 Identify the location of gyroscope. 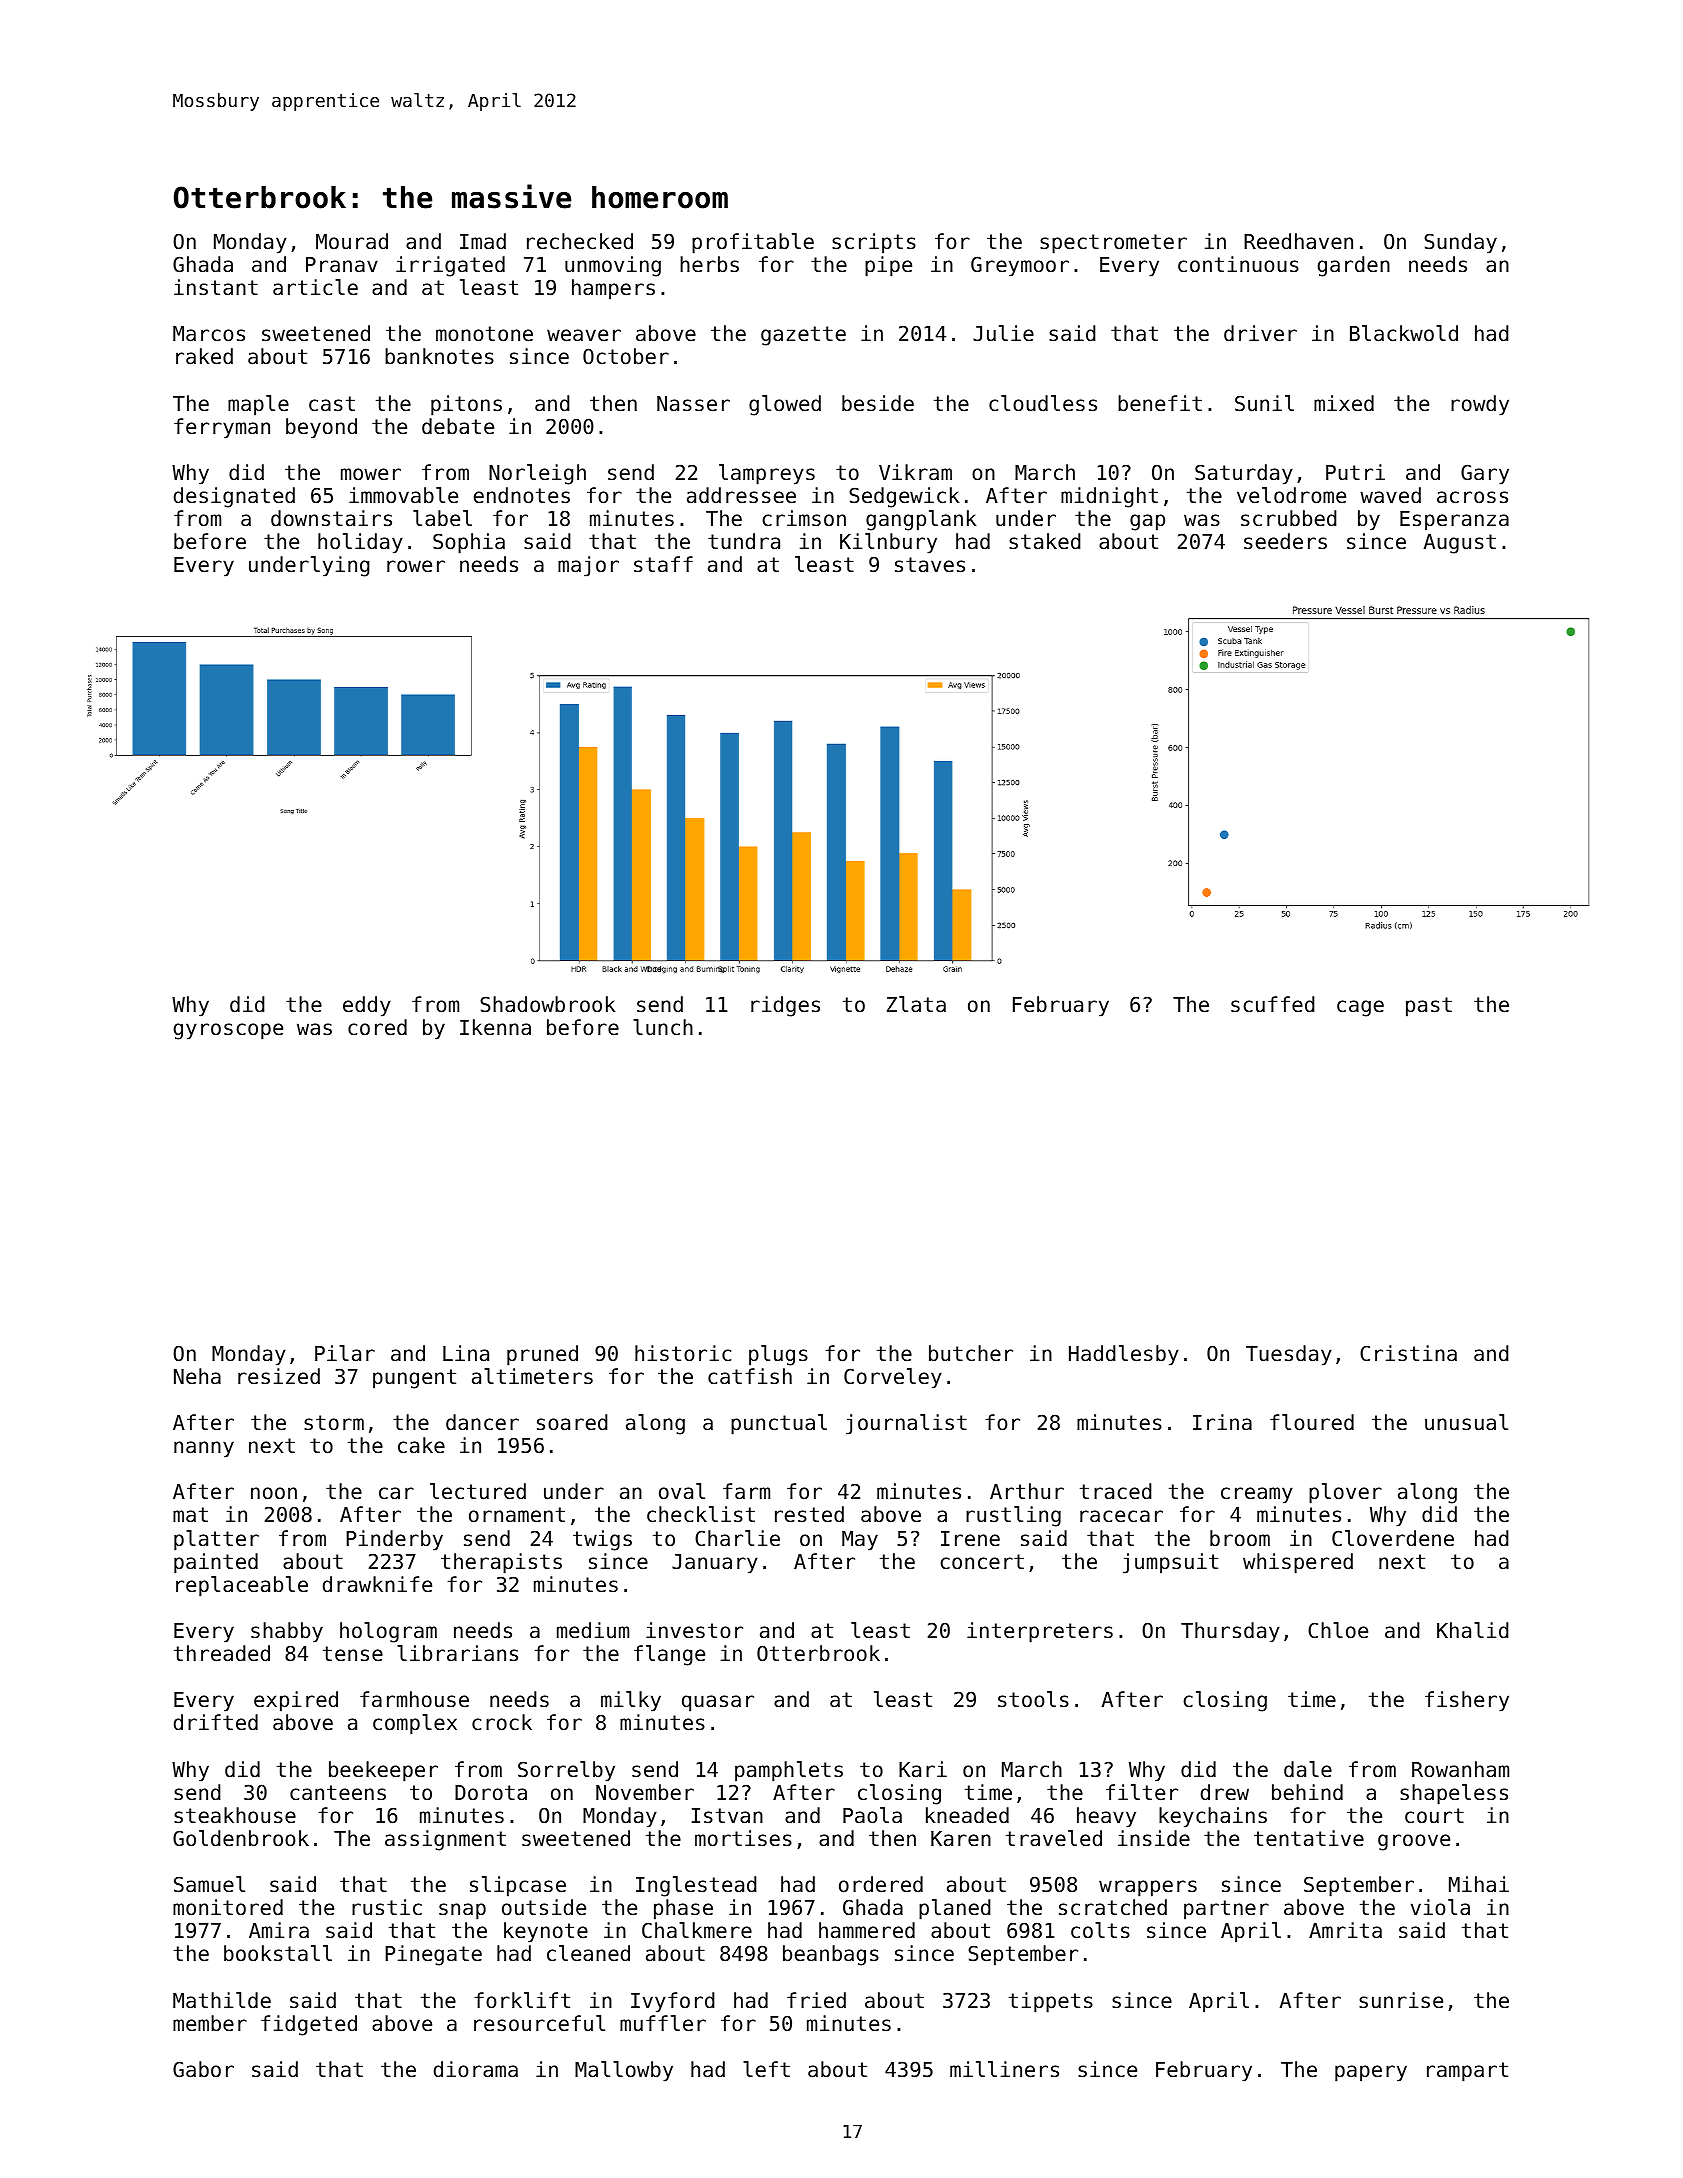
(228, 1031).
